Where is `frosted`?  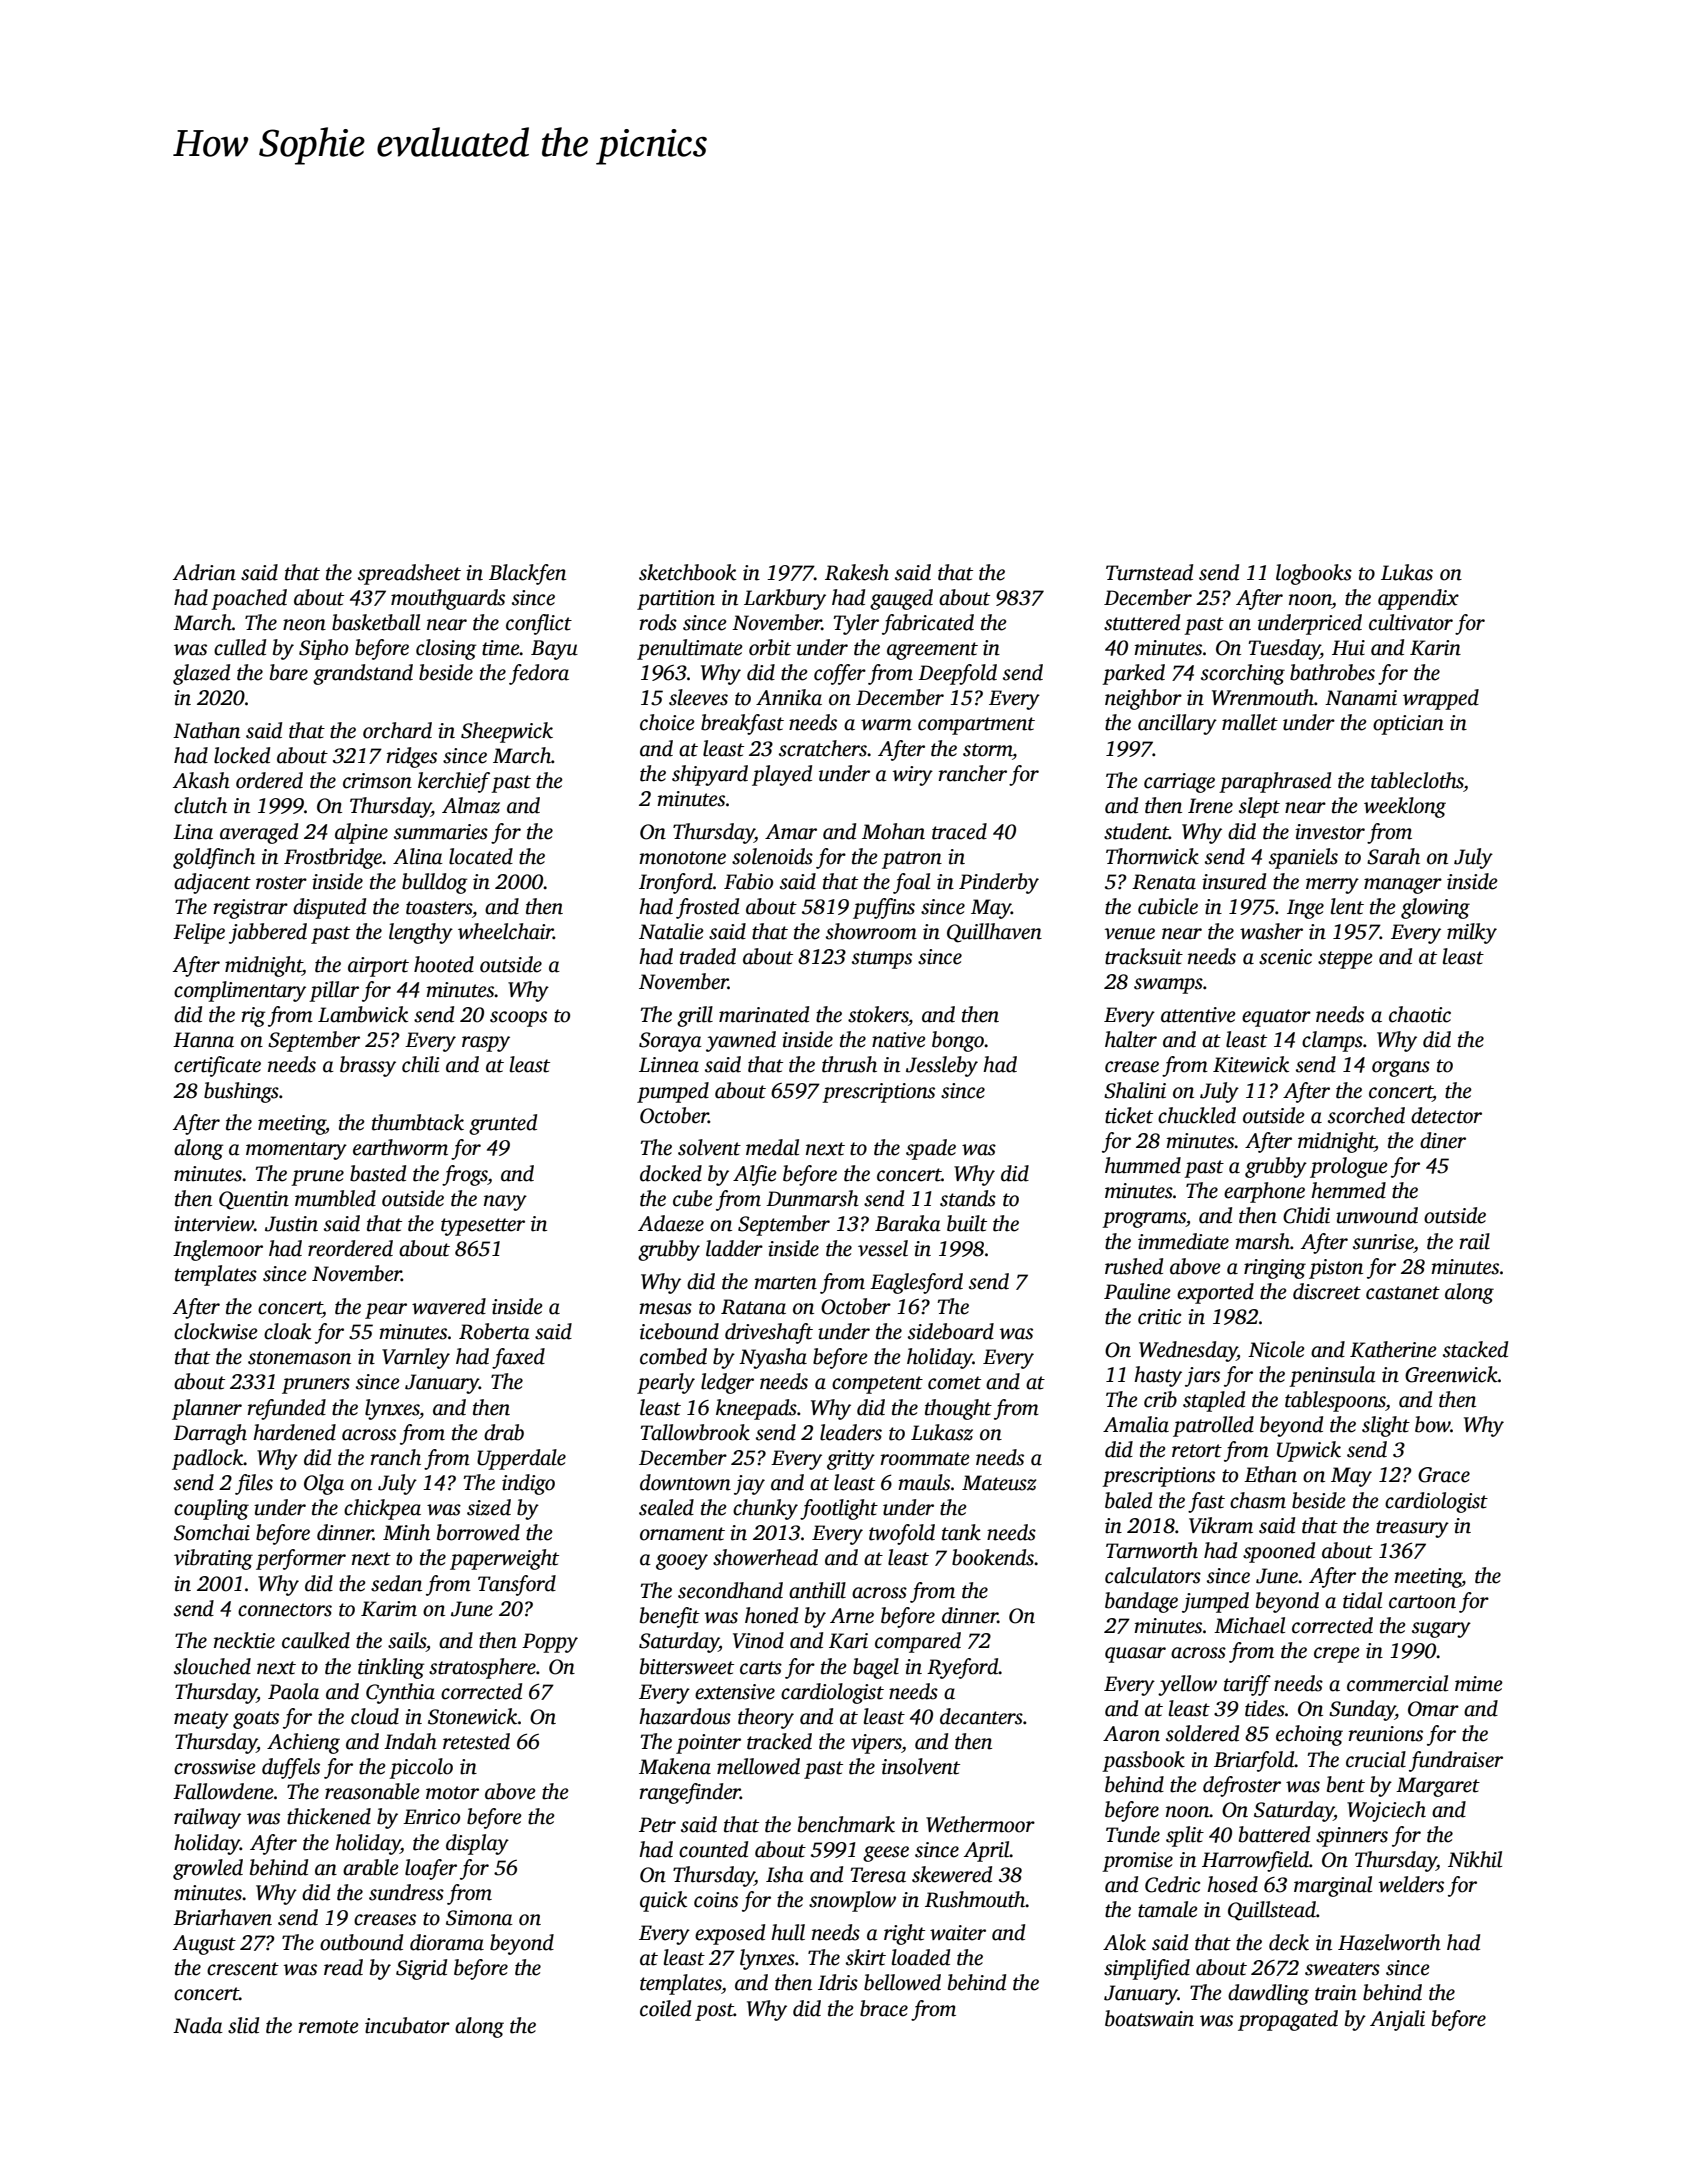 frosted is located at coordinates (707, 908).
